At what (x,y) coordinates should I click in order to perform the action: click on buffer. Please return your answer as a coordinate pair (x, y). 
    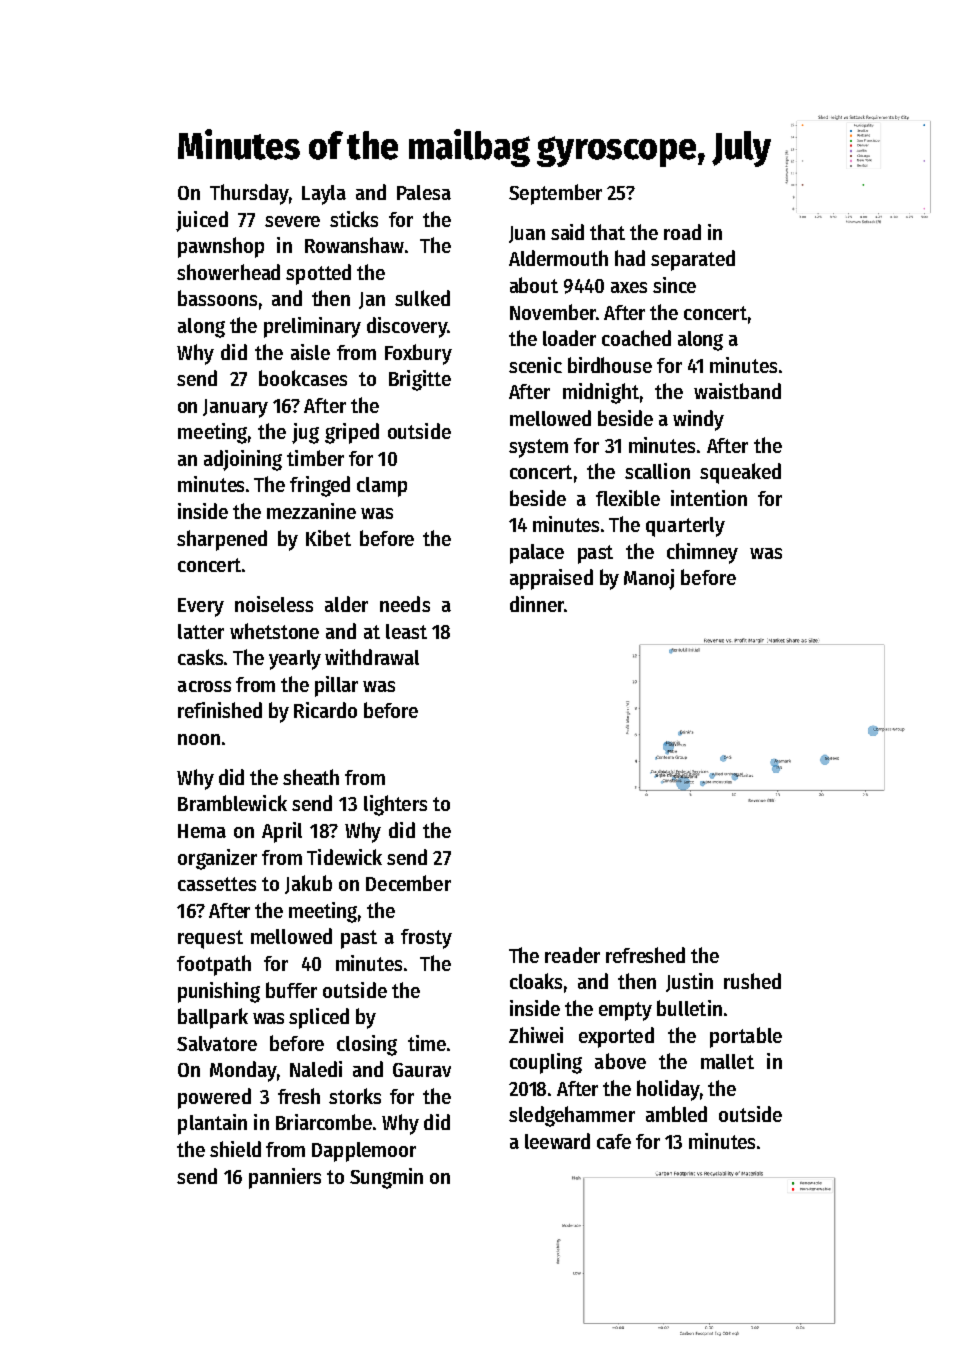
    Looking at the image, I should click on (291, 990).
